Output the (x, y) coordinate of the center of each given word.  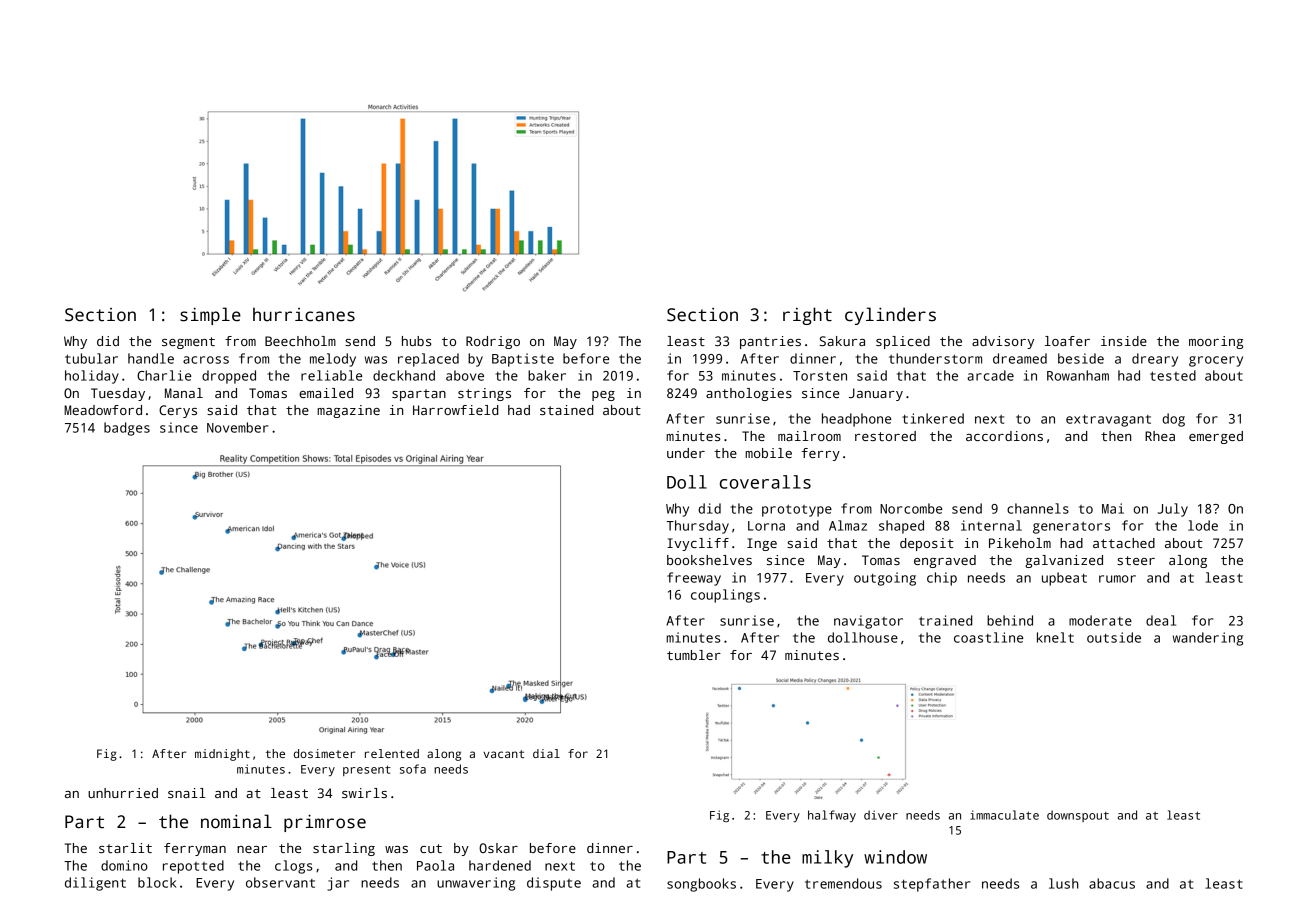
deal (1161, 620)
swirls (364, 793)
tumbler (694, 655)
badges (127, 429)
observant (280, 882)
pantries (770, 342)
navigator (868, 622)
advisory (1003, 342)
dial (546, 753)
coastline (988, 637)
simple (210, 316)
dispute (554, 884)
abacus (1112, 883)
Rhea (1160, 436)
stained (566, 410)
